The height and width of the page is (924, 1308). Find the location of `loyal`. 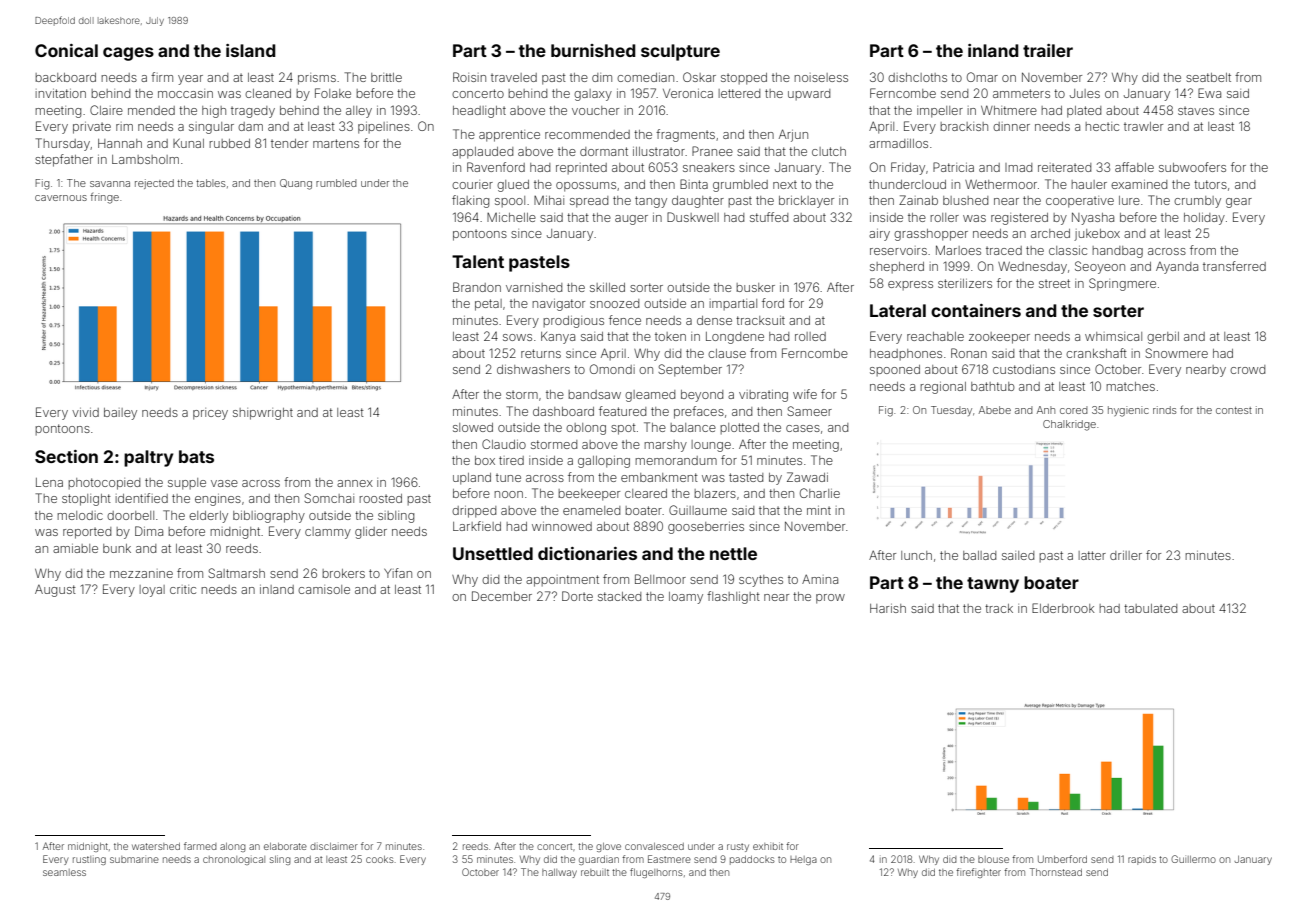

loyal is located at coordinates (152, 591).
